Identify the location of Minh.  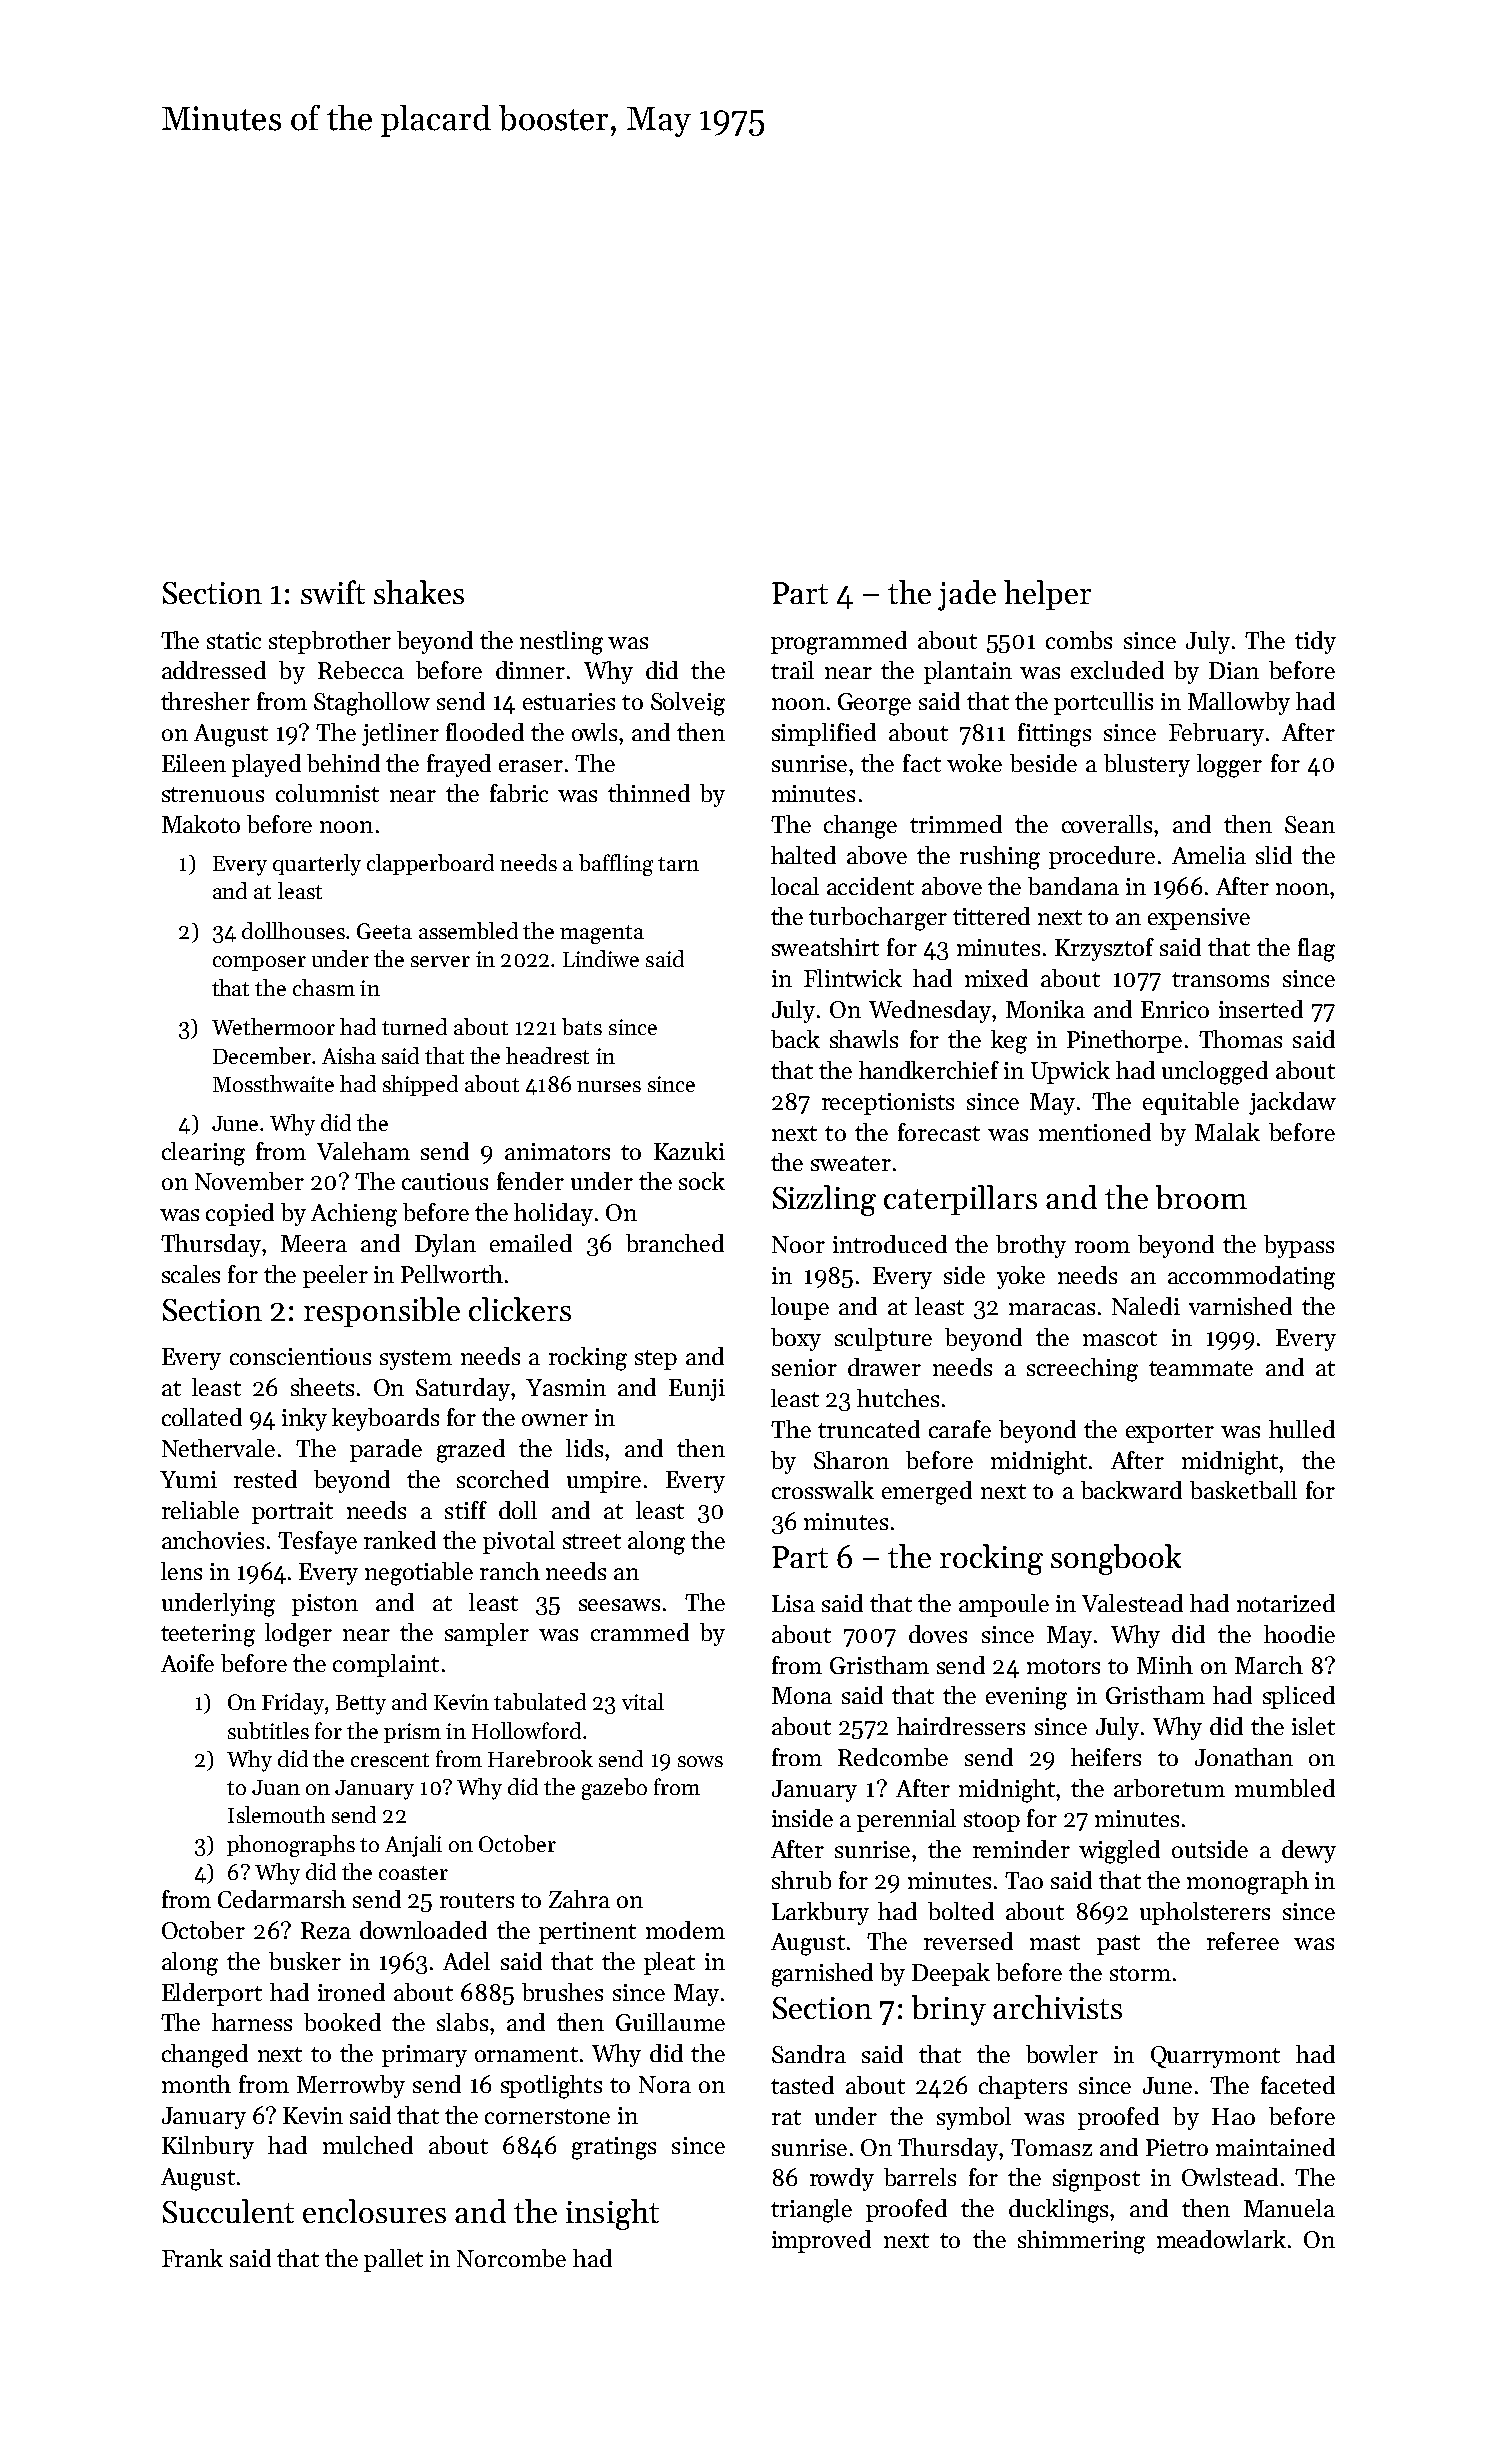
(1165, 1665).
